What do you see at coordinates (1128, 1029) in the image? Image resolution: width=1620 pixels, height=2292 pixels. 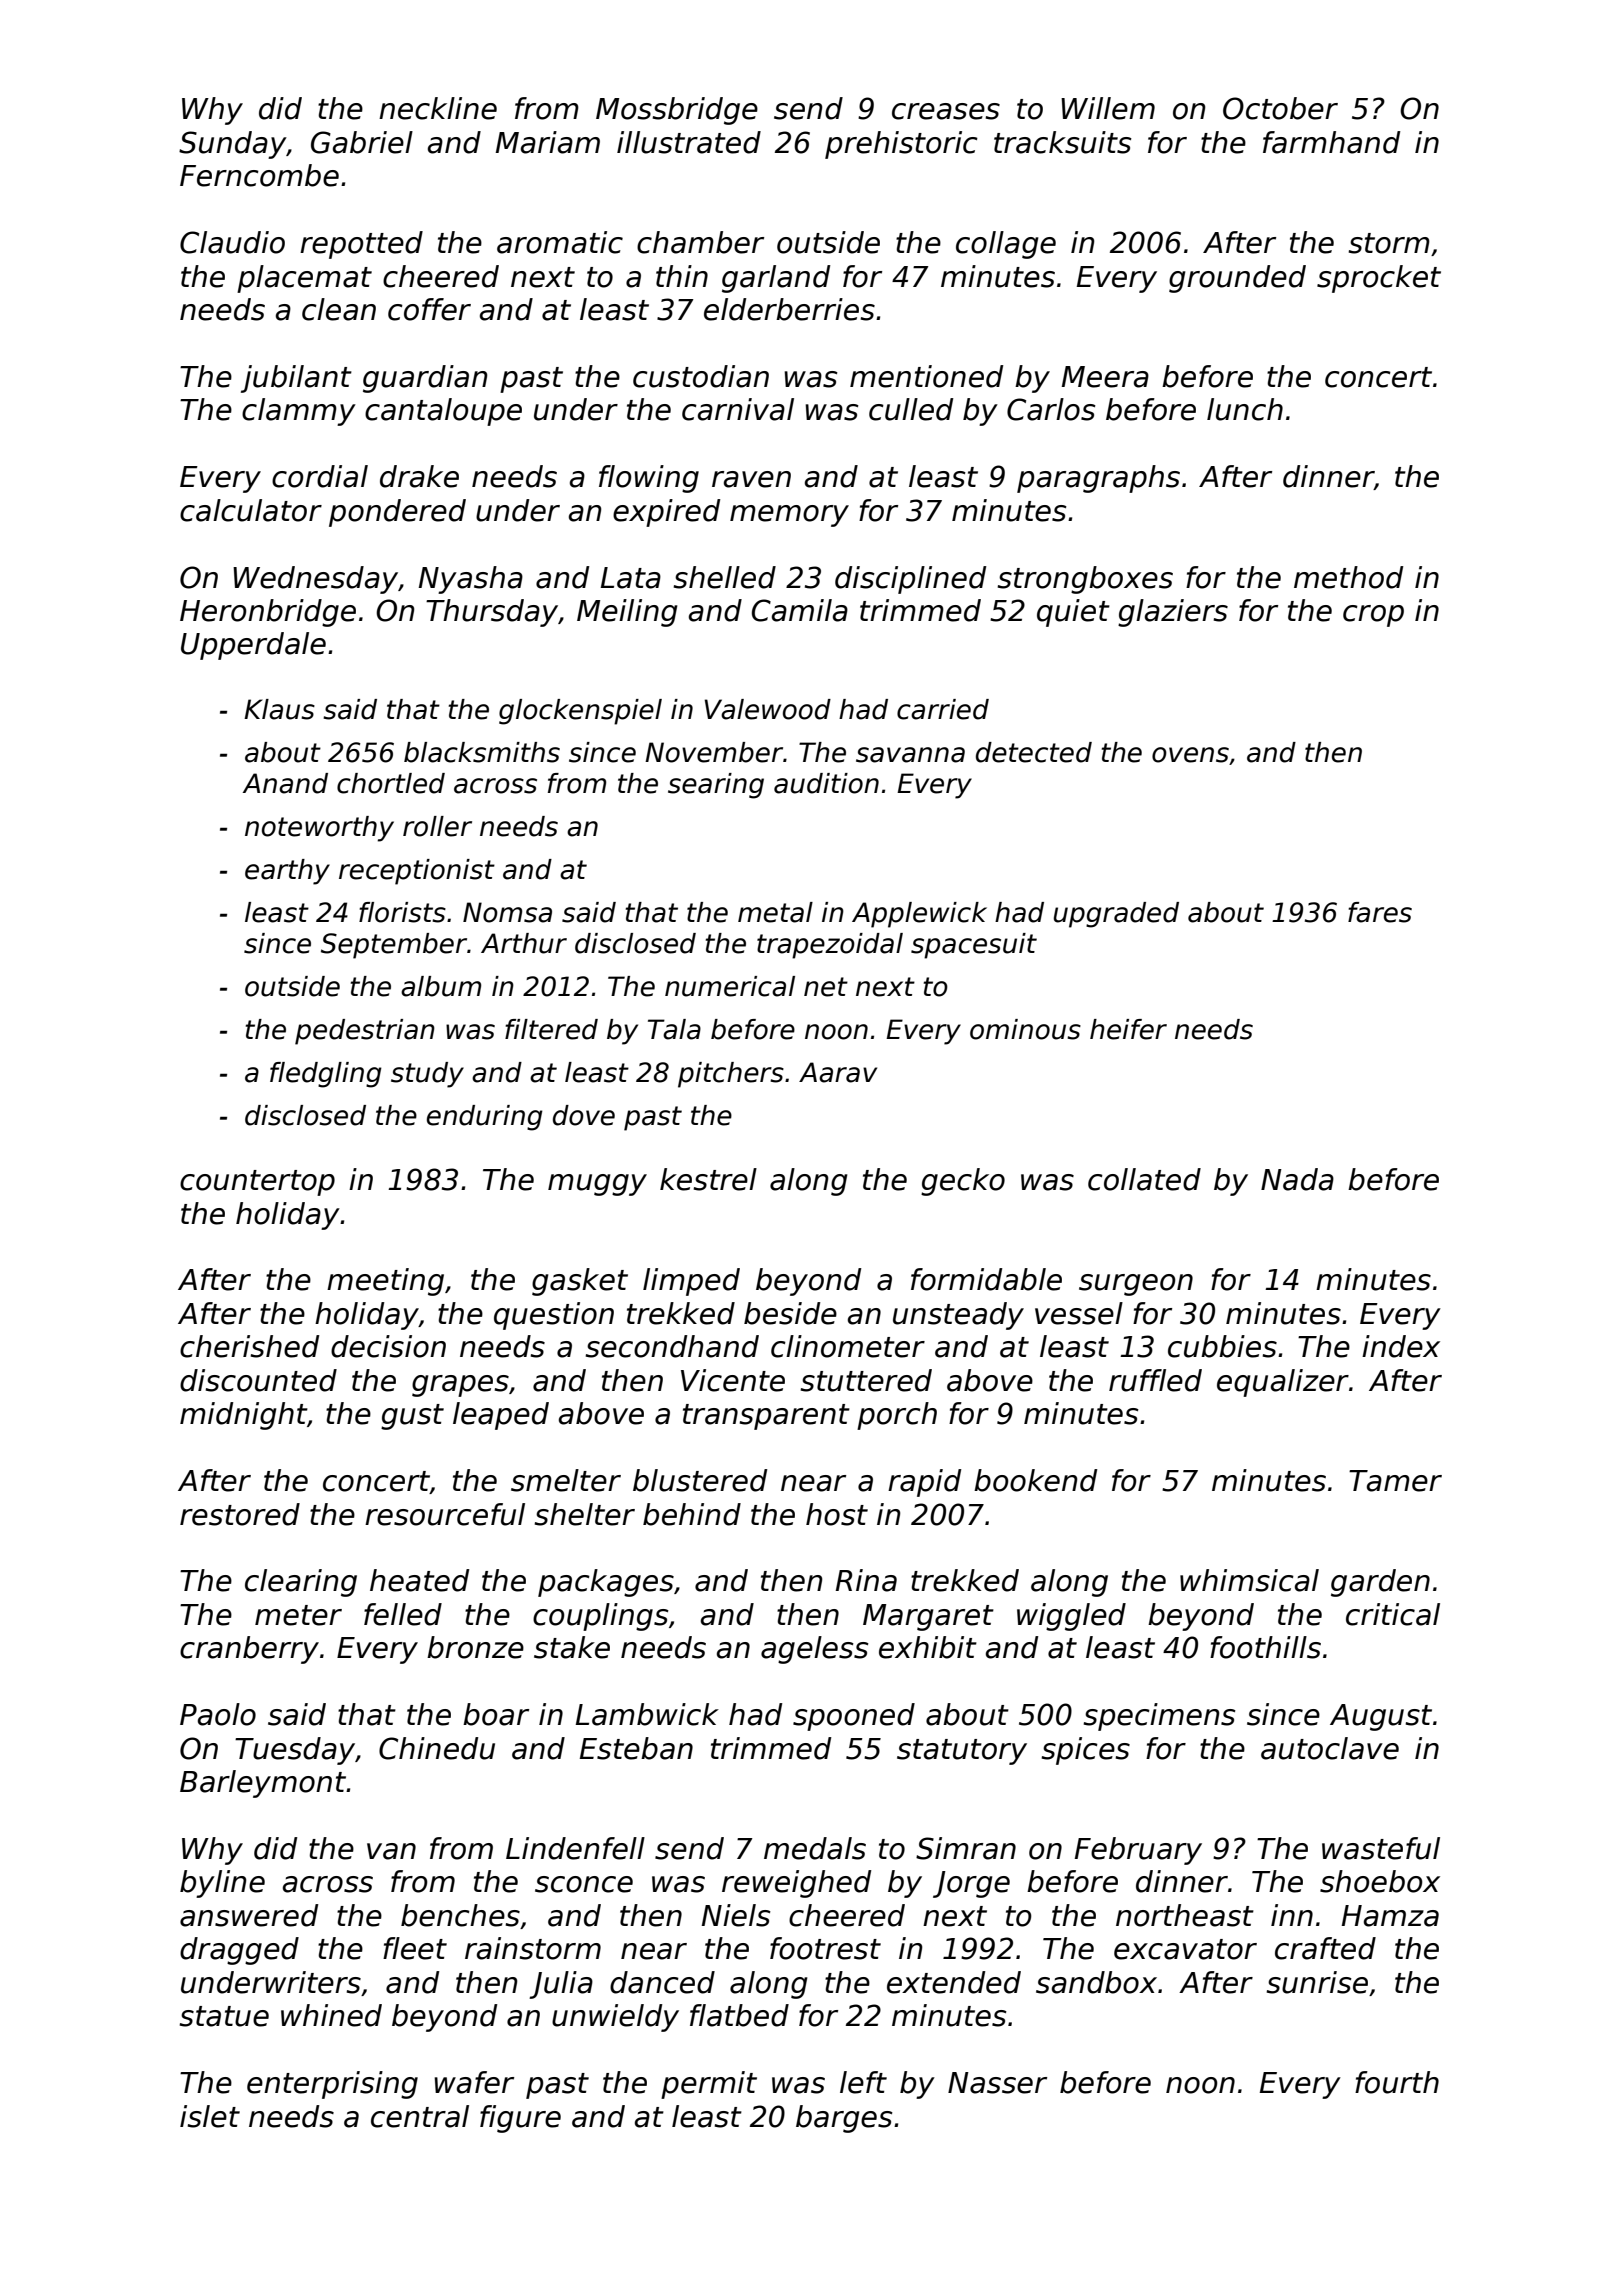 I see `heifer` at bounding box center [1128, 1029].
